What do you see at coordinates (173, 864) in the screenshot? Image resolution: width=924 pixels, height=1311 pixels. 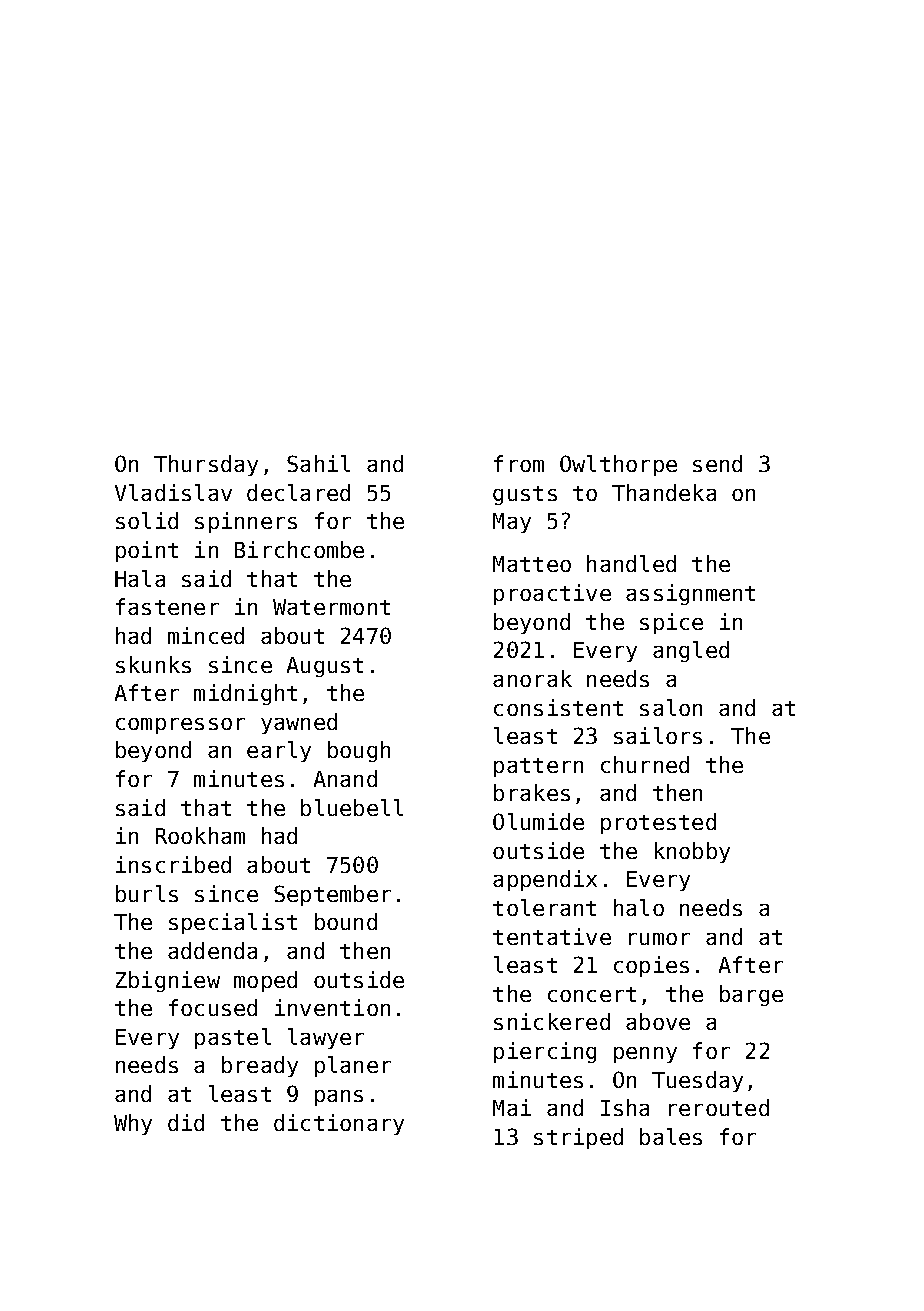 I see `inscribed` at bounding box center [173, 864].
